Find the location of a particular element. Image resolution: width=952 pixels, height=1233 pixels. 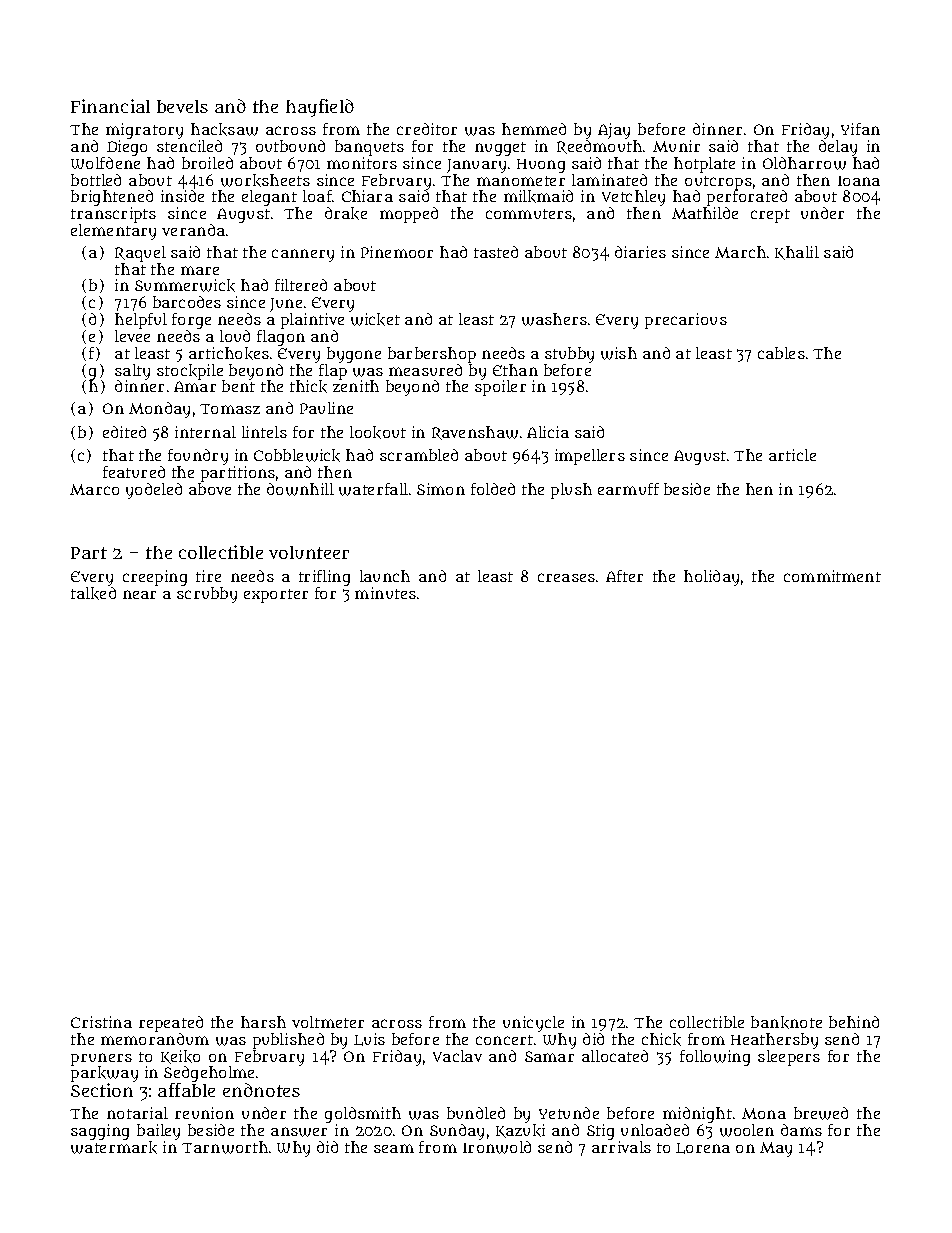

endnotes is located at coordinates (261, 1090).
